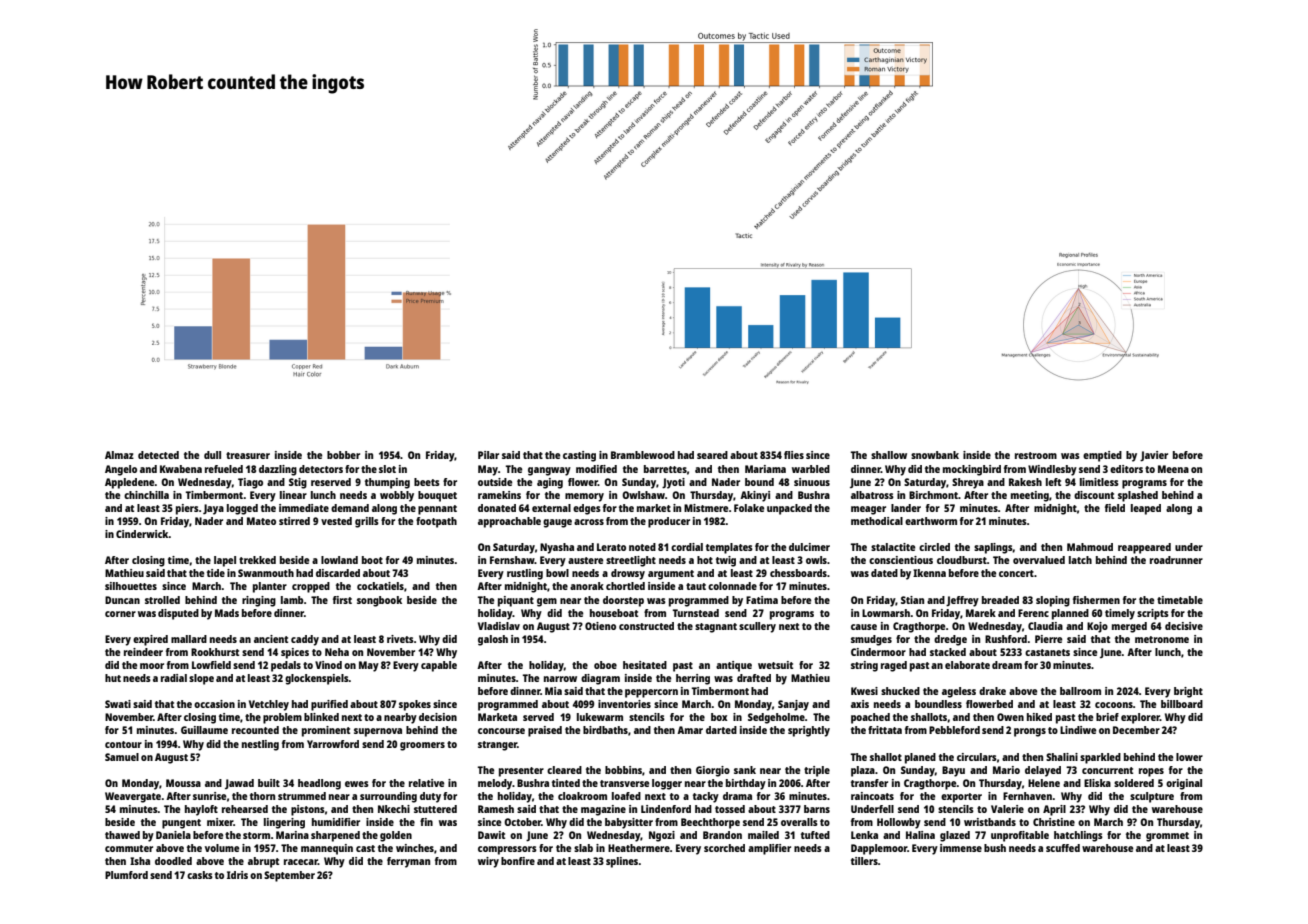 The width and height of the image is (1308, 924). What do you see at coordinates (794, 455) in the image?
I see `flies` at bounding box center [794, 455].
